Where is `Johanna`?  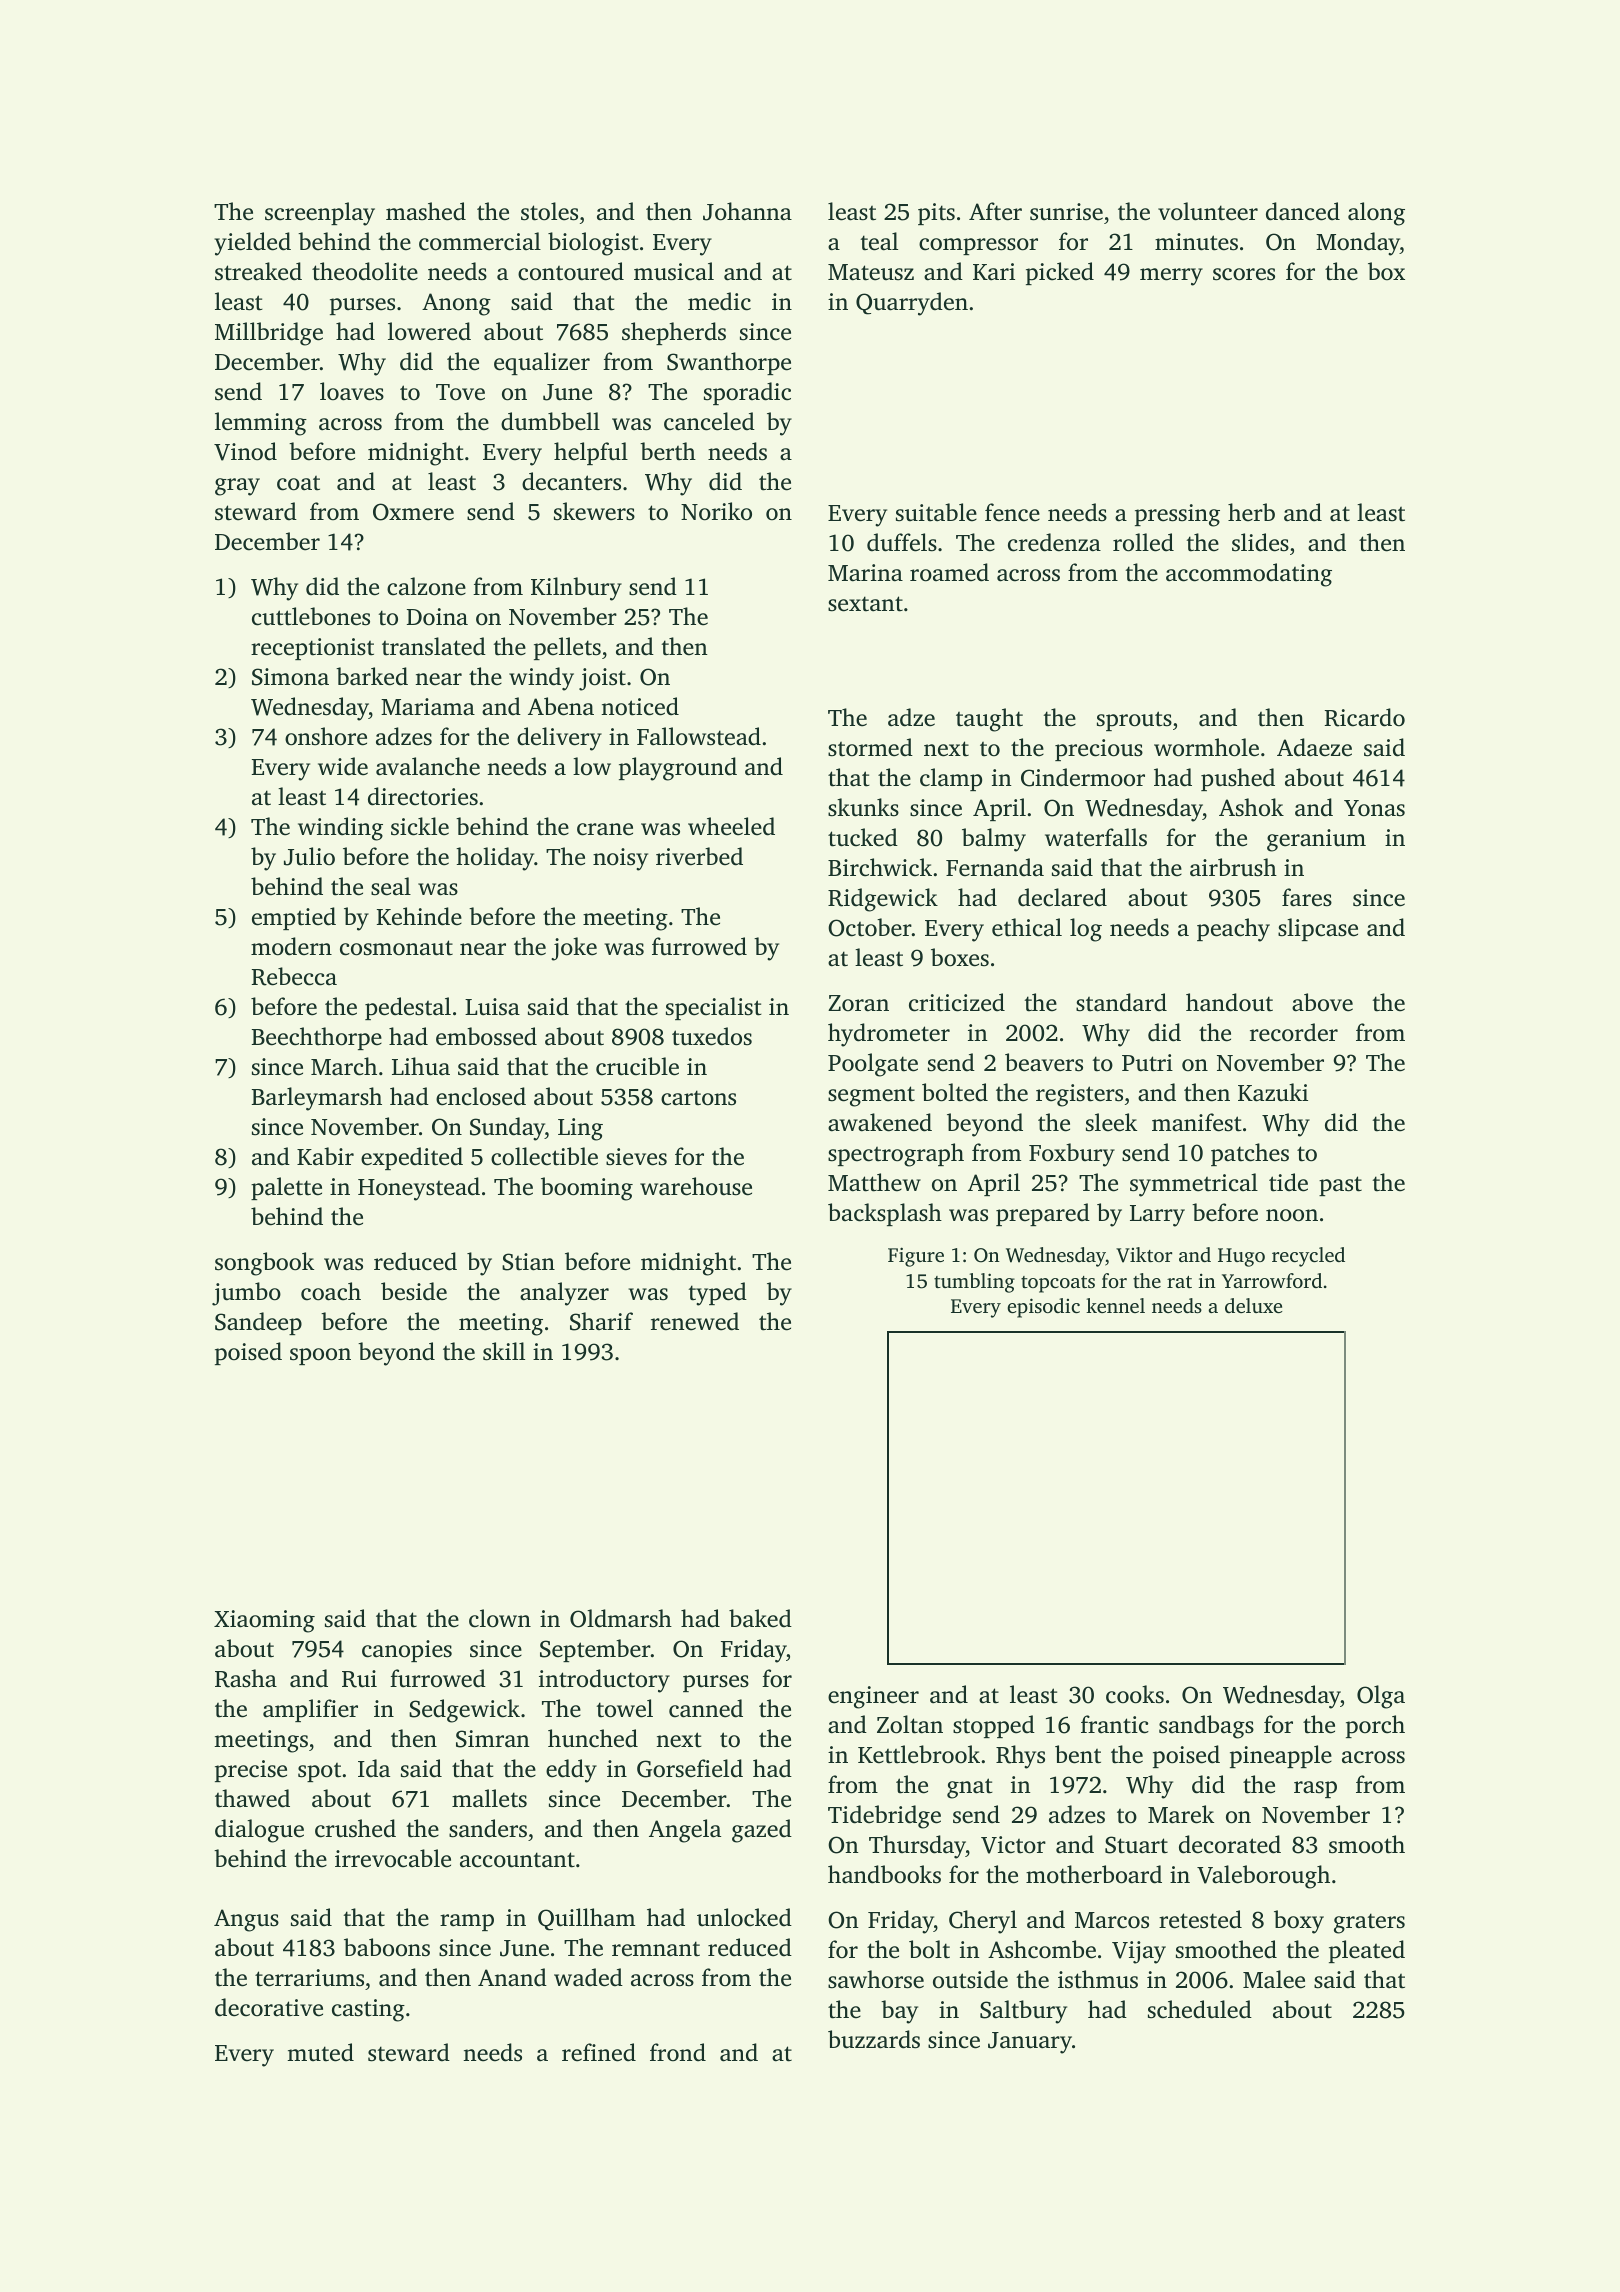 Johanna is located at coordinates (747, 211).
